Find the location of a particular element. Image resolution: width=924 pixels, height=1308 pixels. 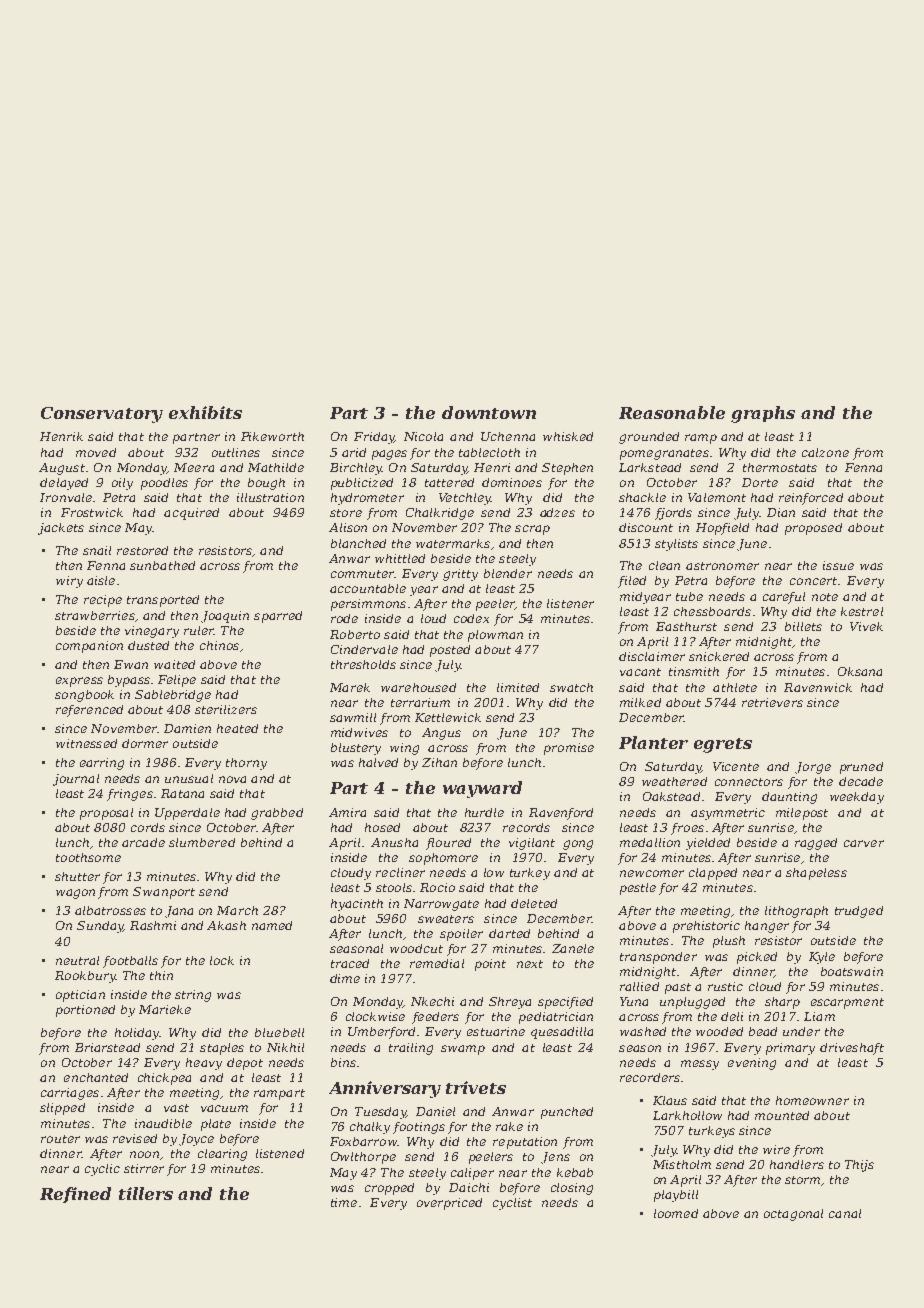

tube is located at coordinates (689, 596).
